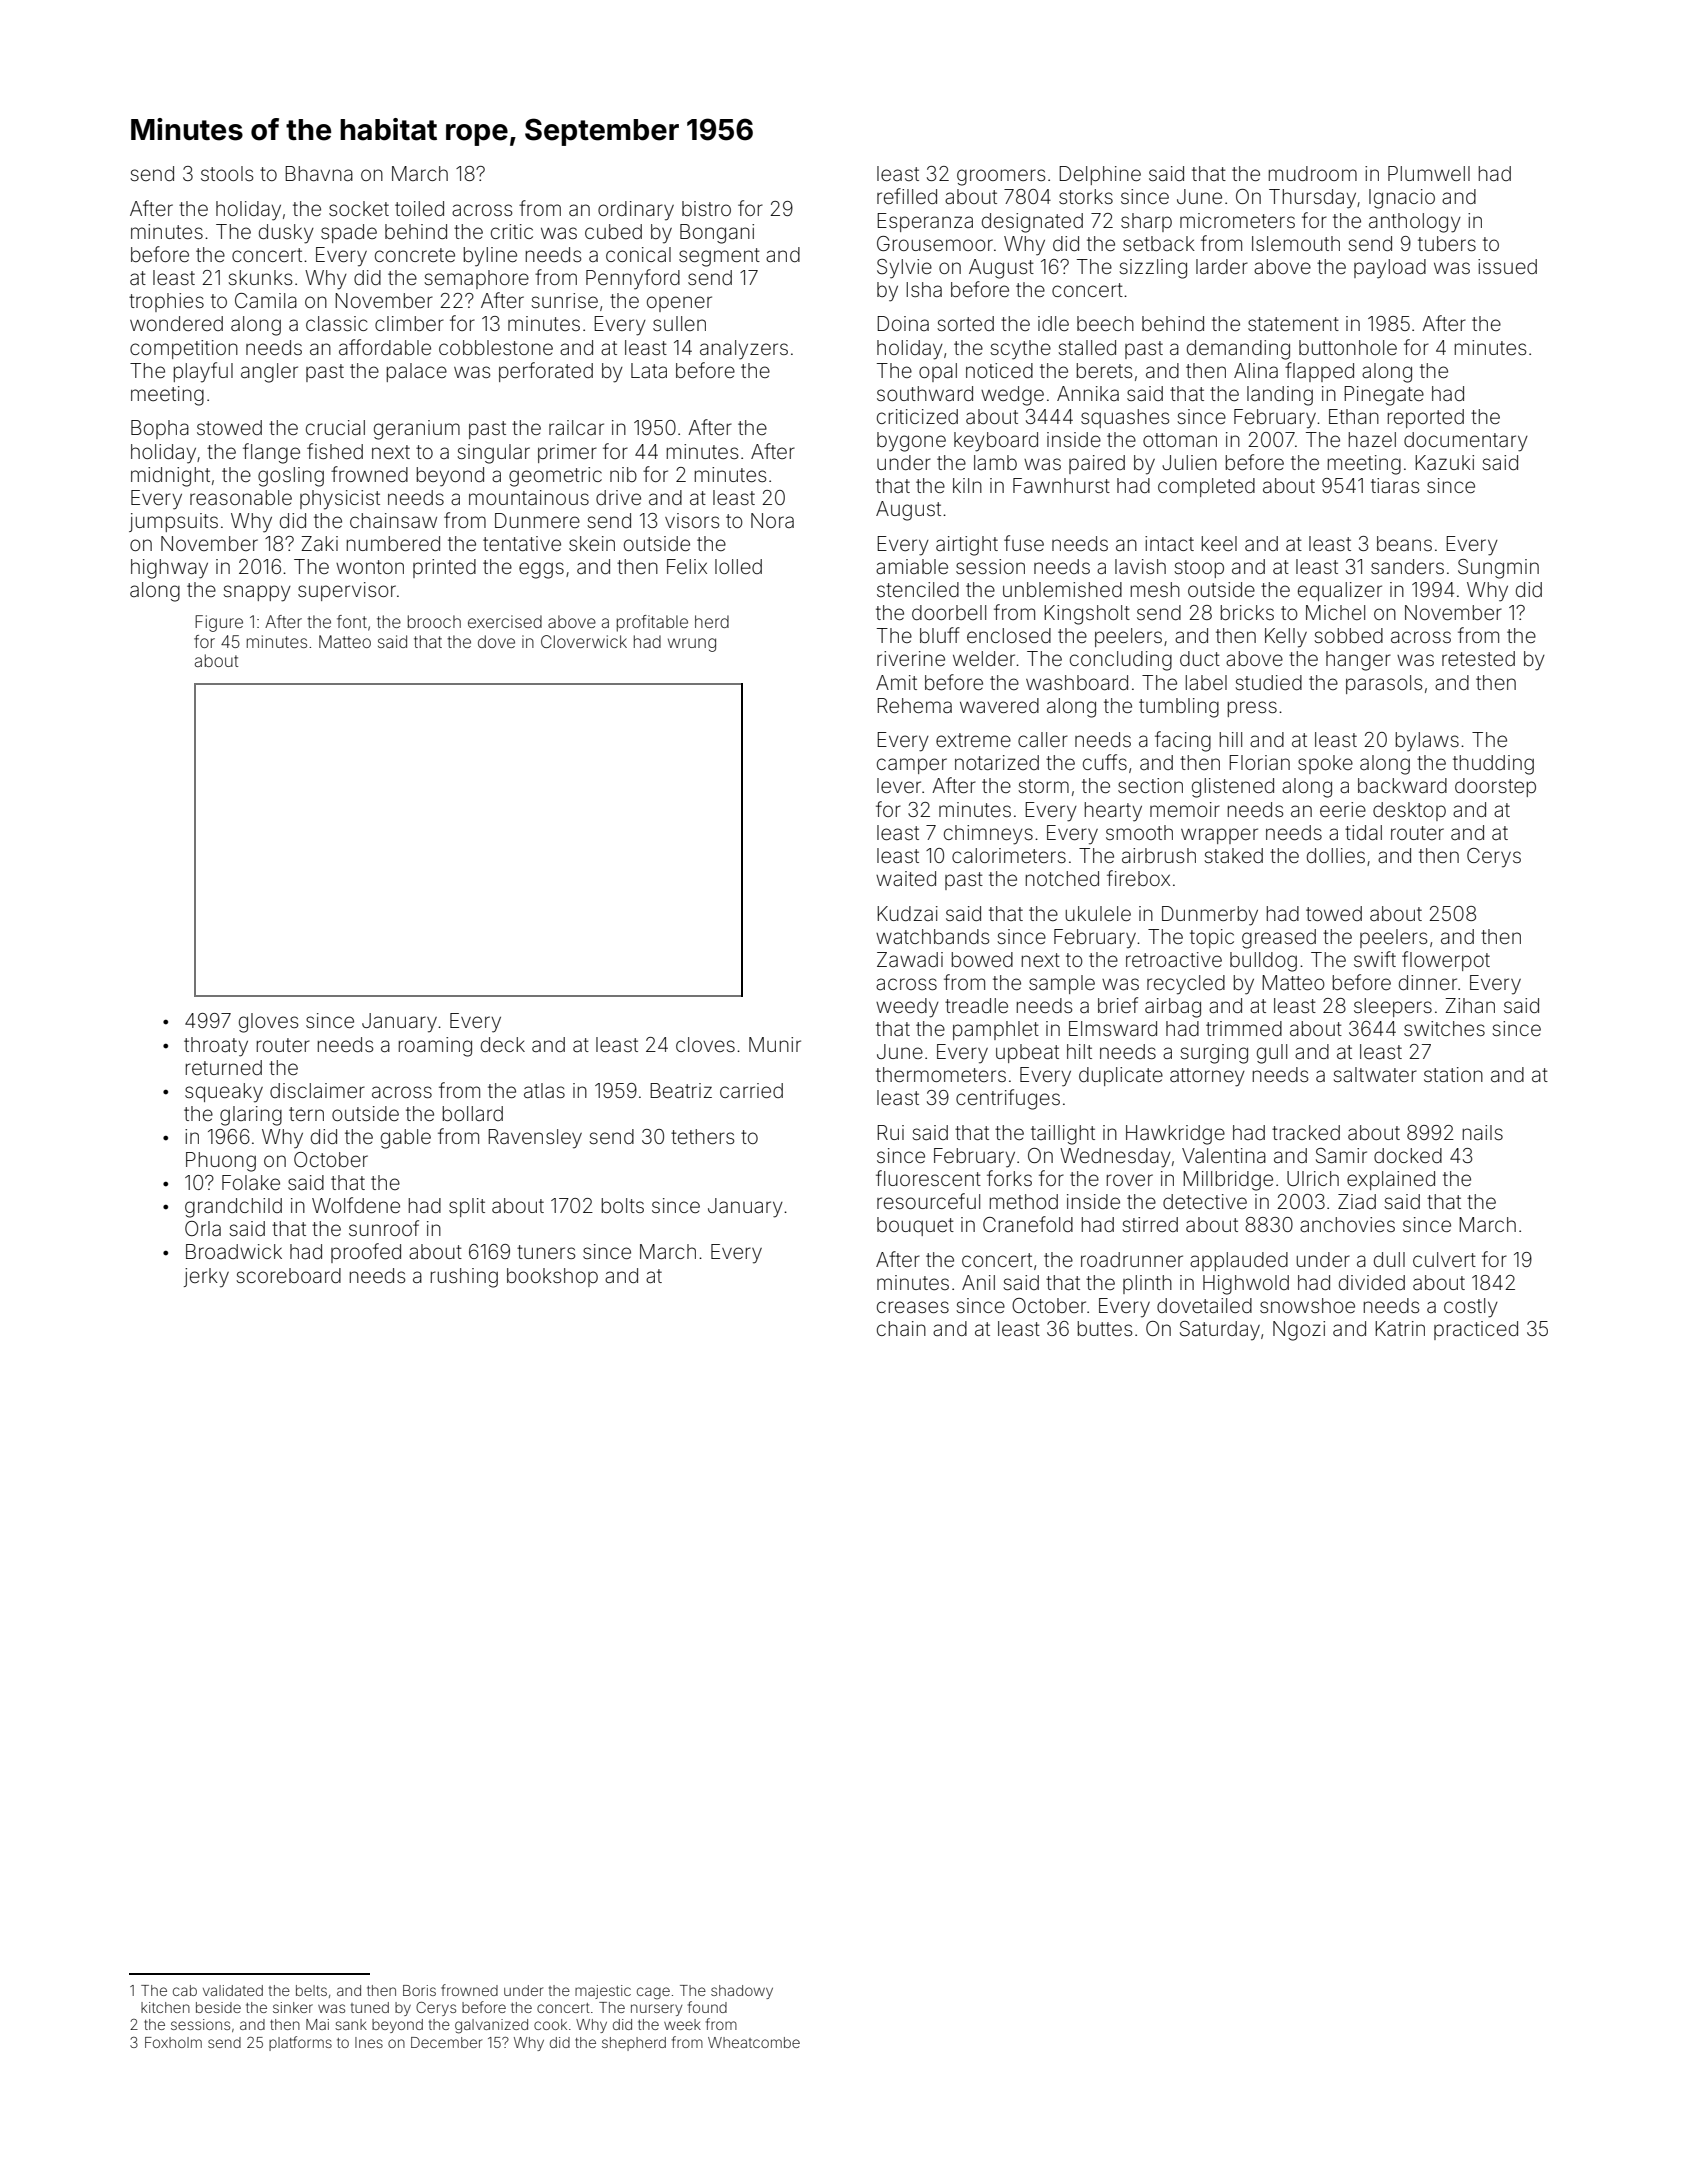 This document has height=2178, width=1683. Describe the element at coordinates (1395, 485) in the document. I see `tiaras` at that location.
